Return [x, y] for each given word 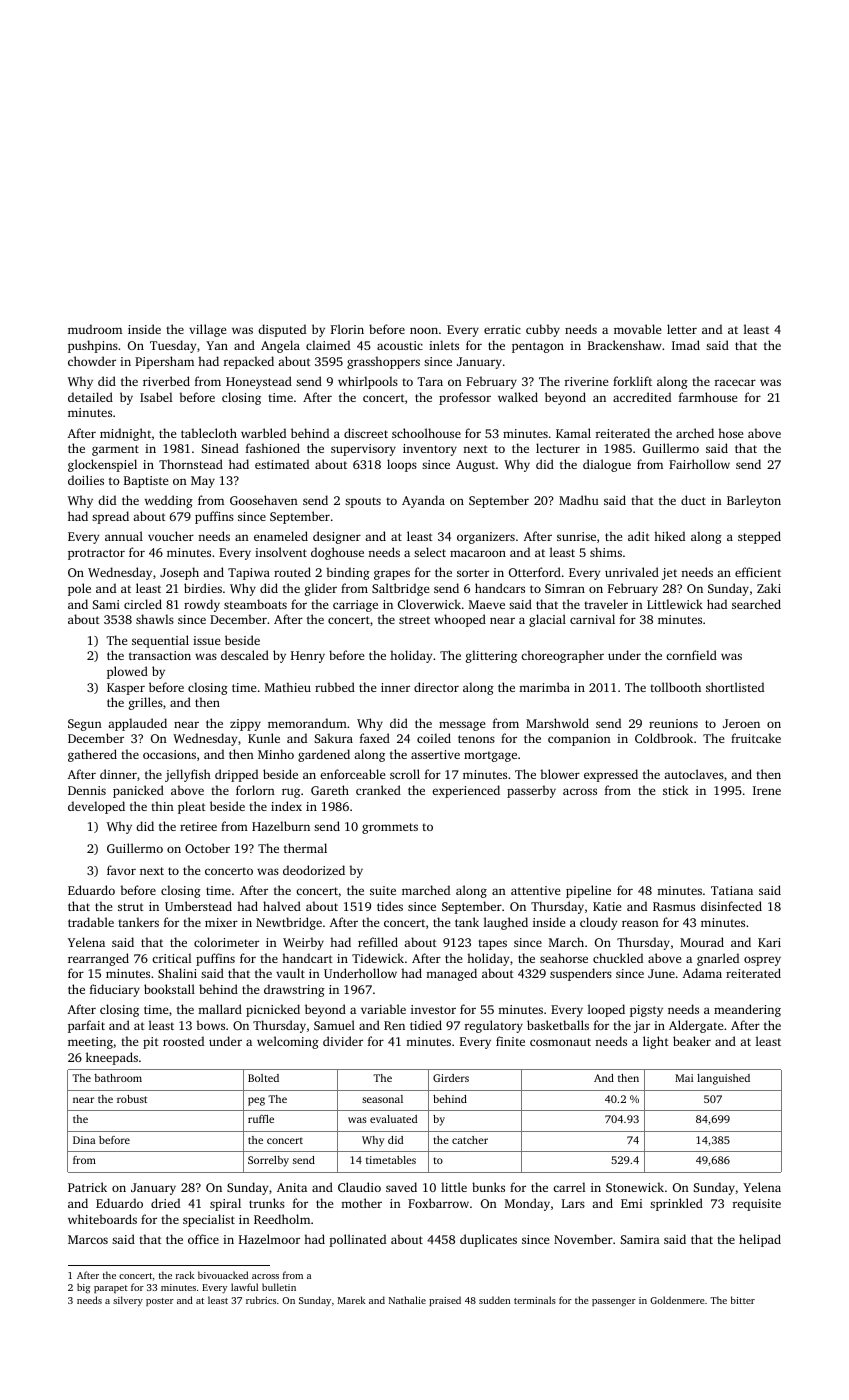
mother [361, 1203]
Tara [430, 381]
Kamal [573, 433]
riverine [586, 381]
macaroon [478, 553]
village [207, 330]
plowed [127, 672]
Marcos [88, 1239]
